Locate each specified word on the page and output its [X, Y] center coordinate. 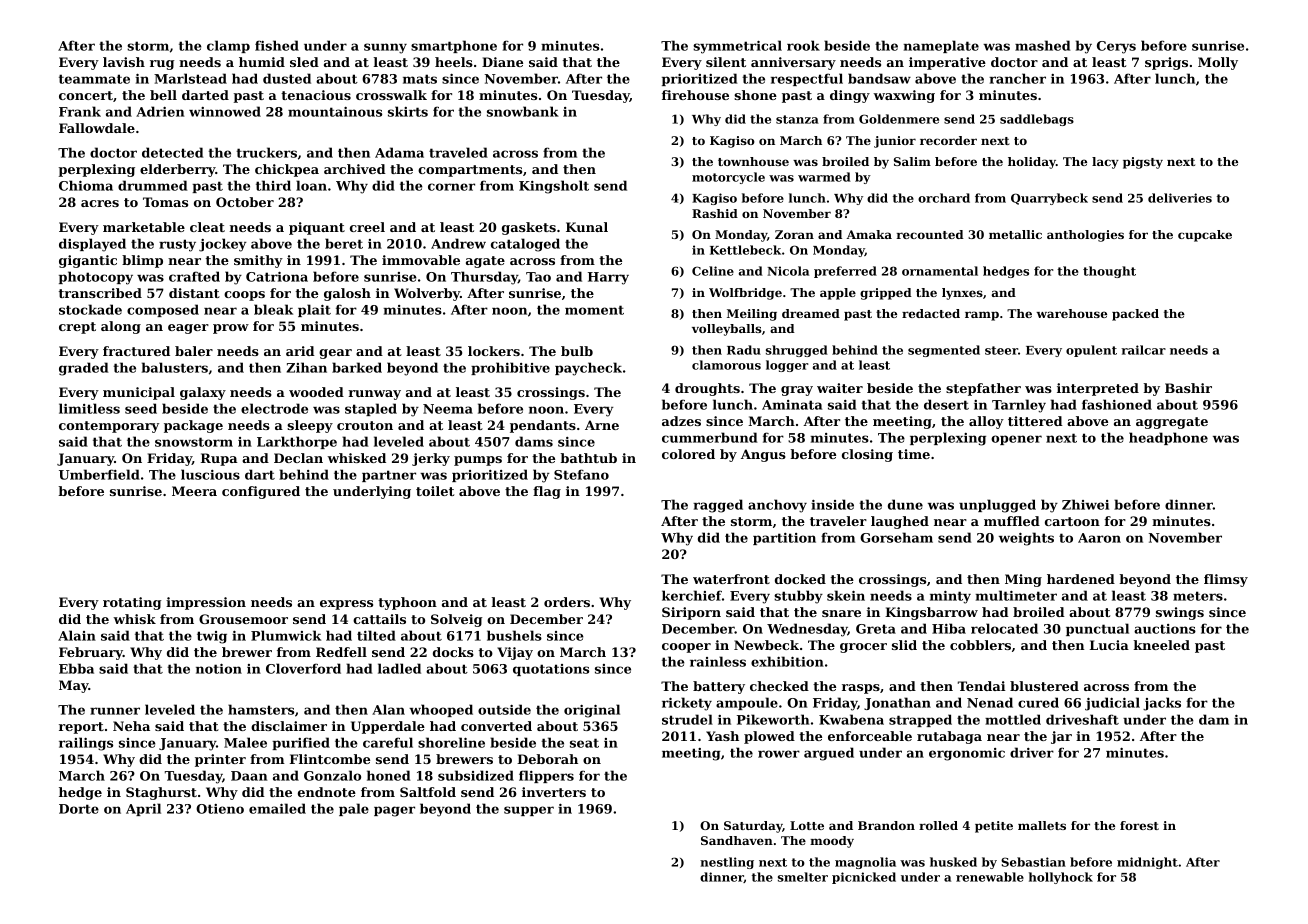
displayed [92, 245]
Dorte [79, 809]
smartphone [454, 46]
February [91, 653]
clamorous [726, 365]
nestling [727, 863]
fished [277, 45]
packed [1135, 315]
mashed [1042, 45]
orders [567, 602]
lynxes [962, 294]
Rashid [715, 213]
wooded [316, 392]
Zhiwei [1085, 504]
